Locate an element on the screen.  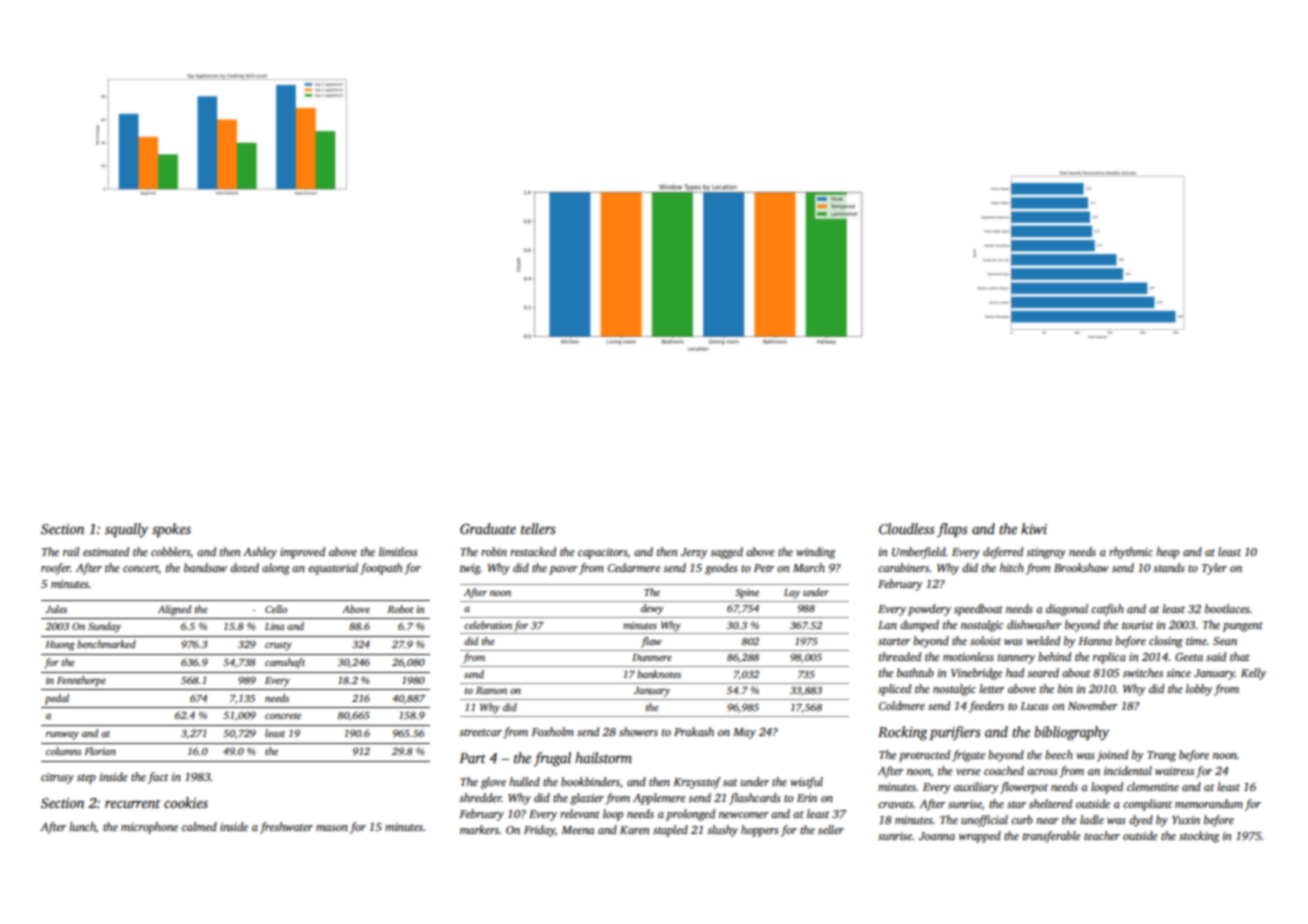
bootlaces is located at coordinates (1227, 608).
